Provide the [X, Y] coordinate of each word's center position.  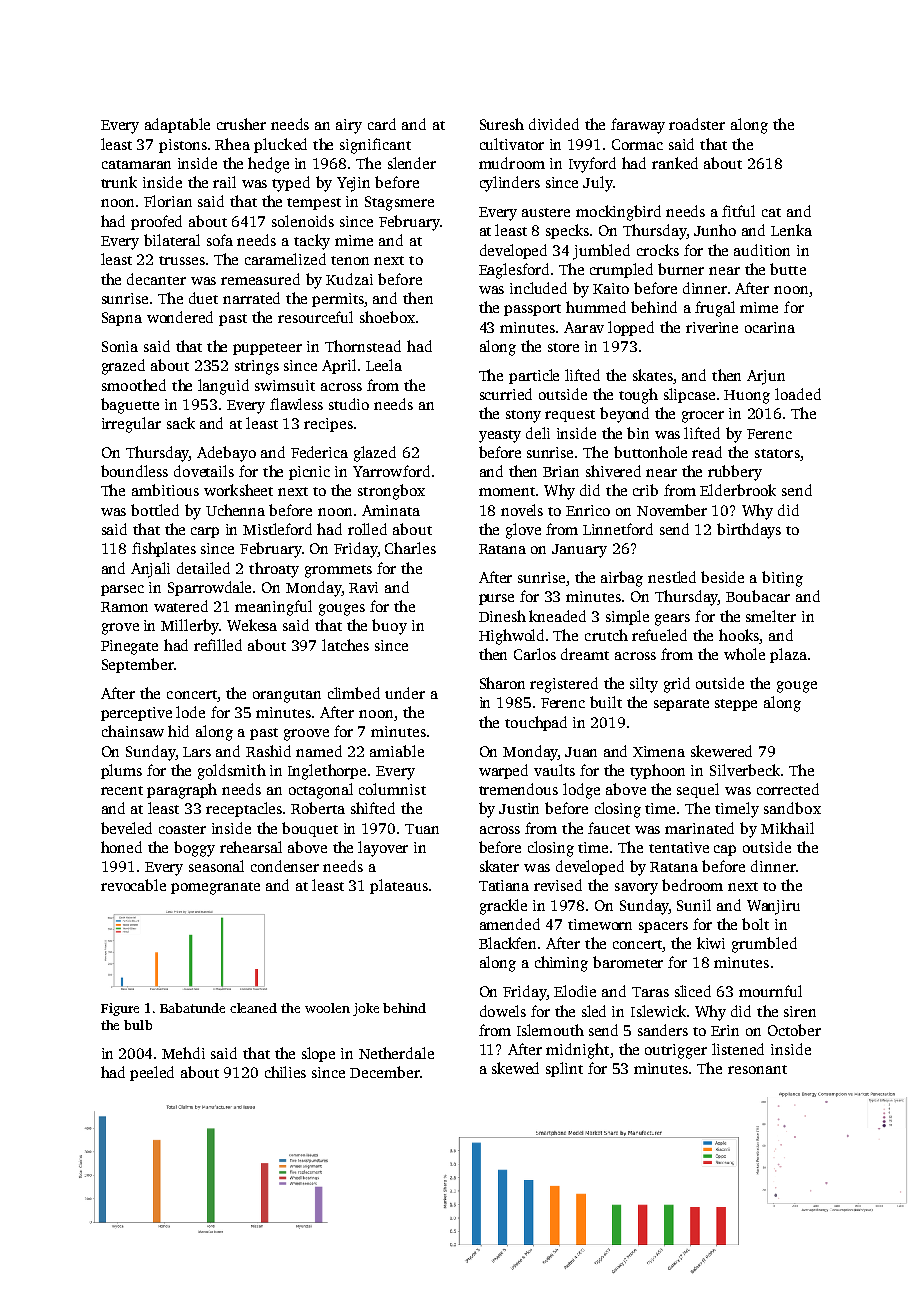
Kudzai [349, 279]
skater [499, 866]
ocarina [770, 327]
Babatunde [192, 1008]
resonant [757, 1069]
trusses [182, 260]
